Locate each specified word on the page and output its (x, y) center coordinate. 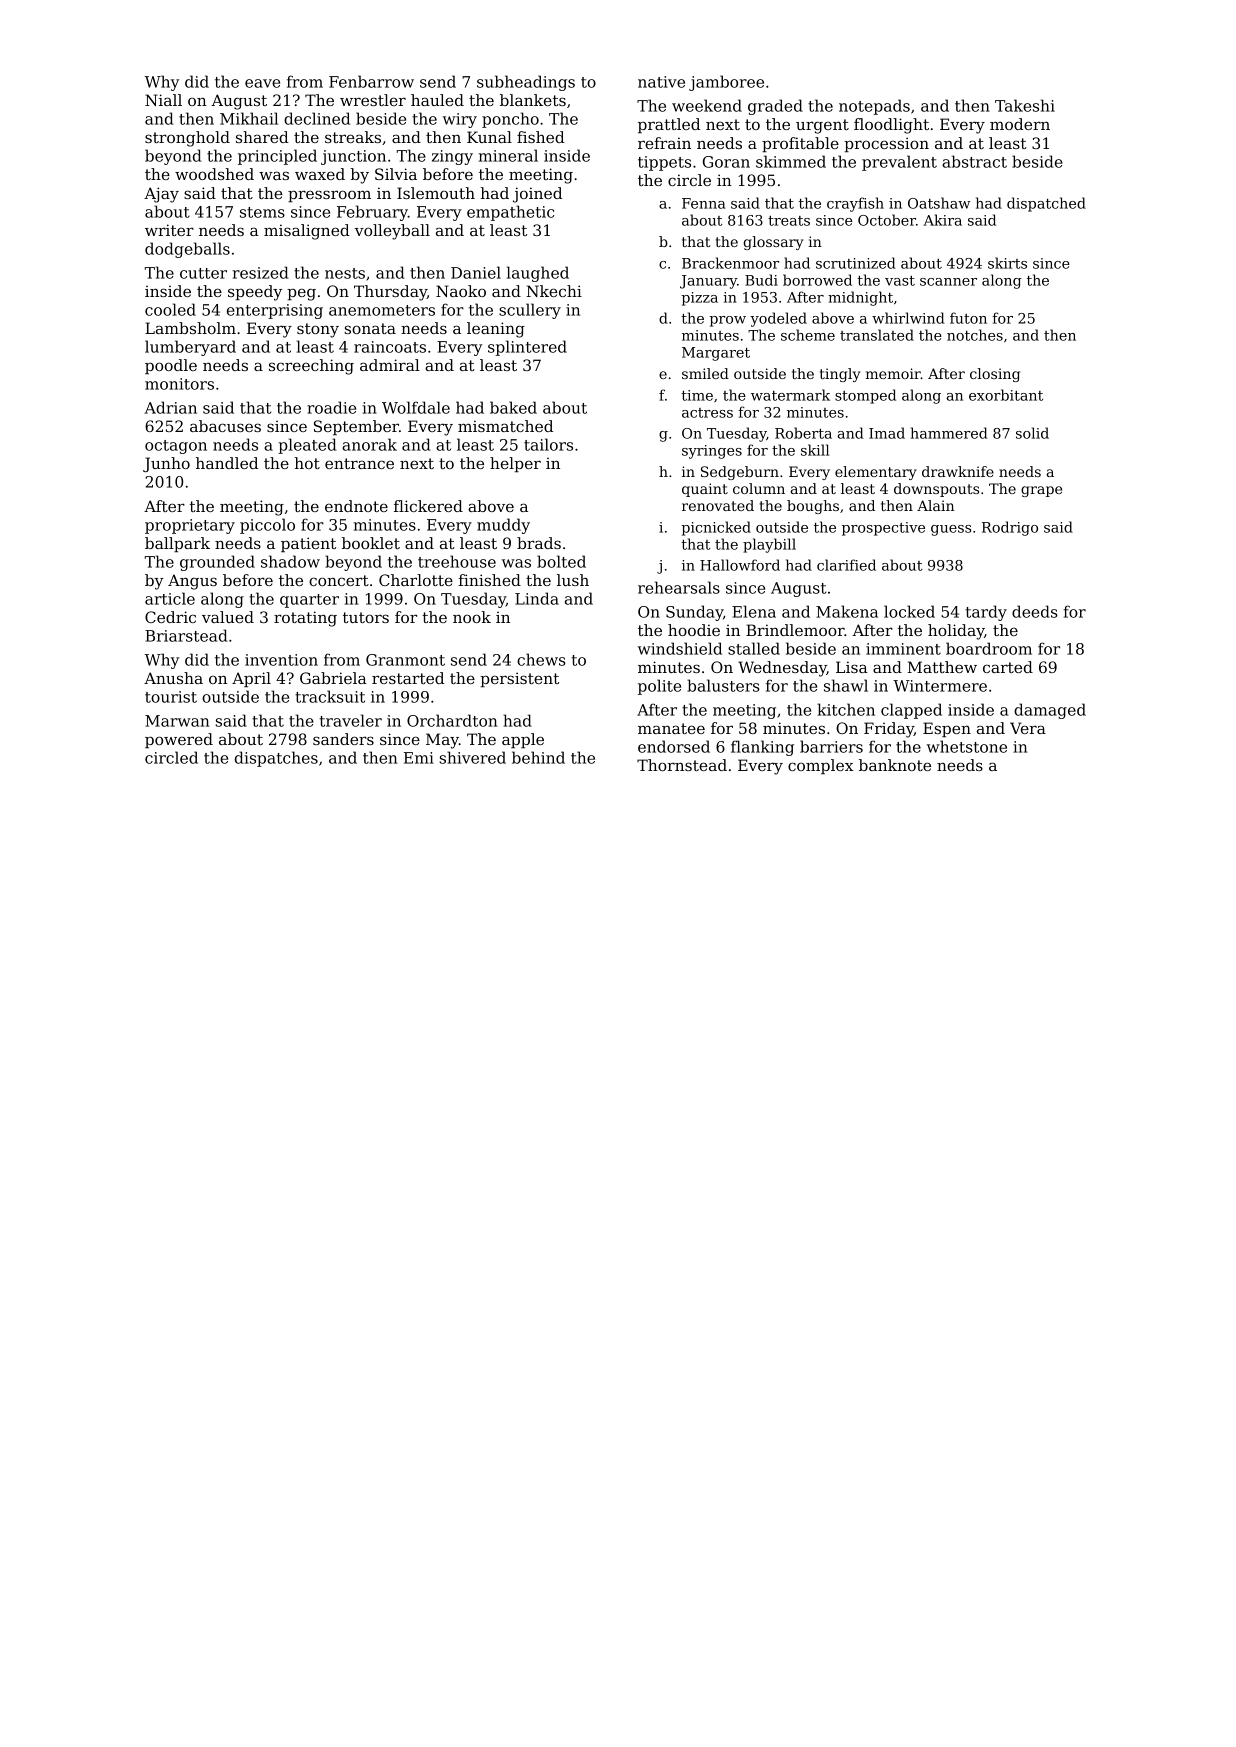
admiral (390, 365)
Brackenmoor (730, 263)
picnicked (716, 528)
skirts (1007, 263)
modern (1020, 124)
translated (877, 335)
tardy (986, 613)
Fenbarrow (371, 81)
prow (727, 321)
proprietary (190, 526)
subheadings (526, 83)
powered (179, 740)
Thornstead (682, 765)
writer (169, 230)
